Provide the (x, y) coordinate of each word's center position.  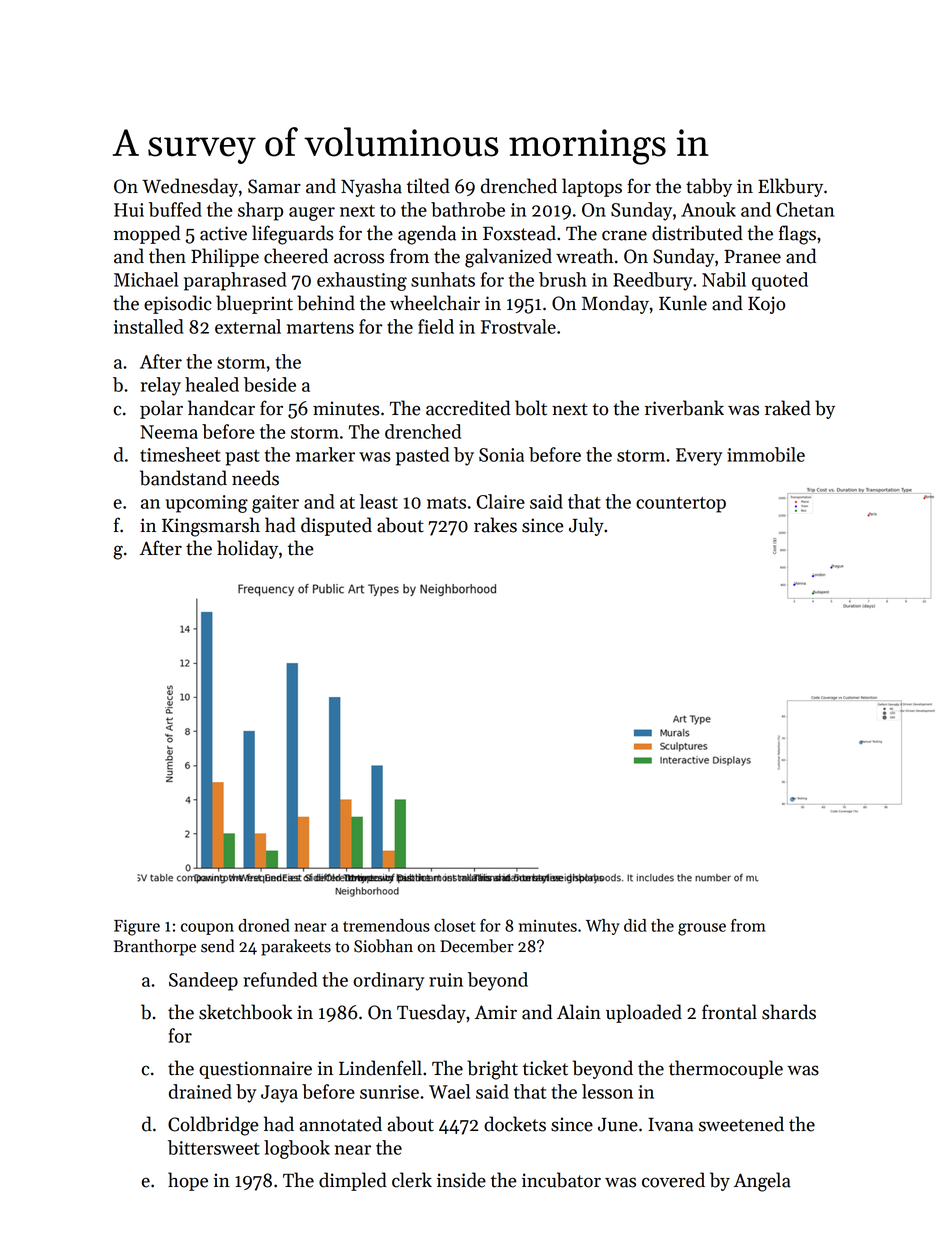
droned (264, 925)
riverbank (684, 408)
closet (455, 925)
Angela (762, 1182)
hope (188, 1181)
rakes (495, 525)
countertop (681, 505)
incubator (561, 1180)
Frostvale (518, 326)
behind (326, 303)
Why (603, 927)
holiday (247, 549)
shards (789, 1012)
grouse (702, 929)
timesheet (180, 454)
